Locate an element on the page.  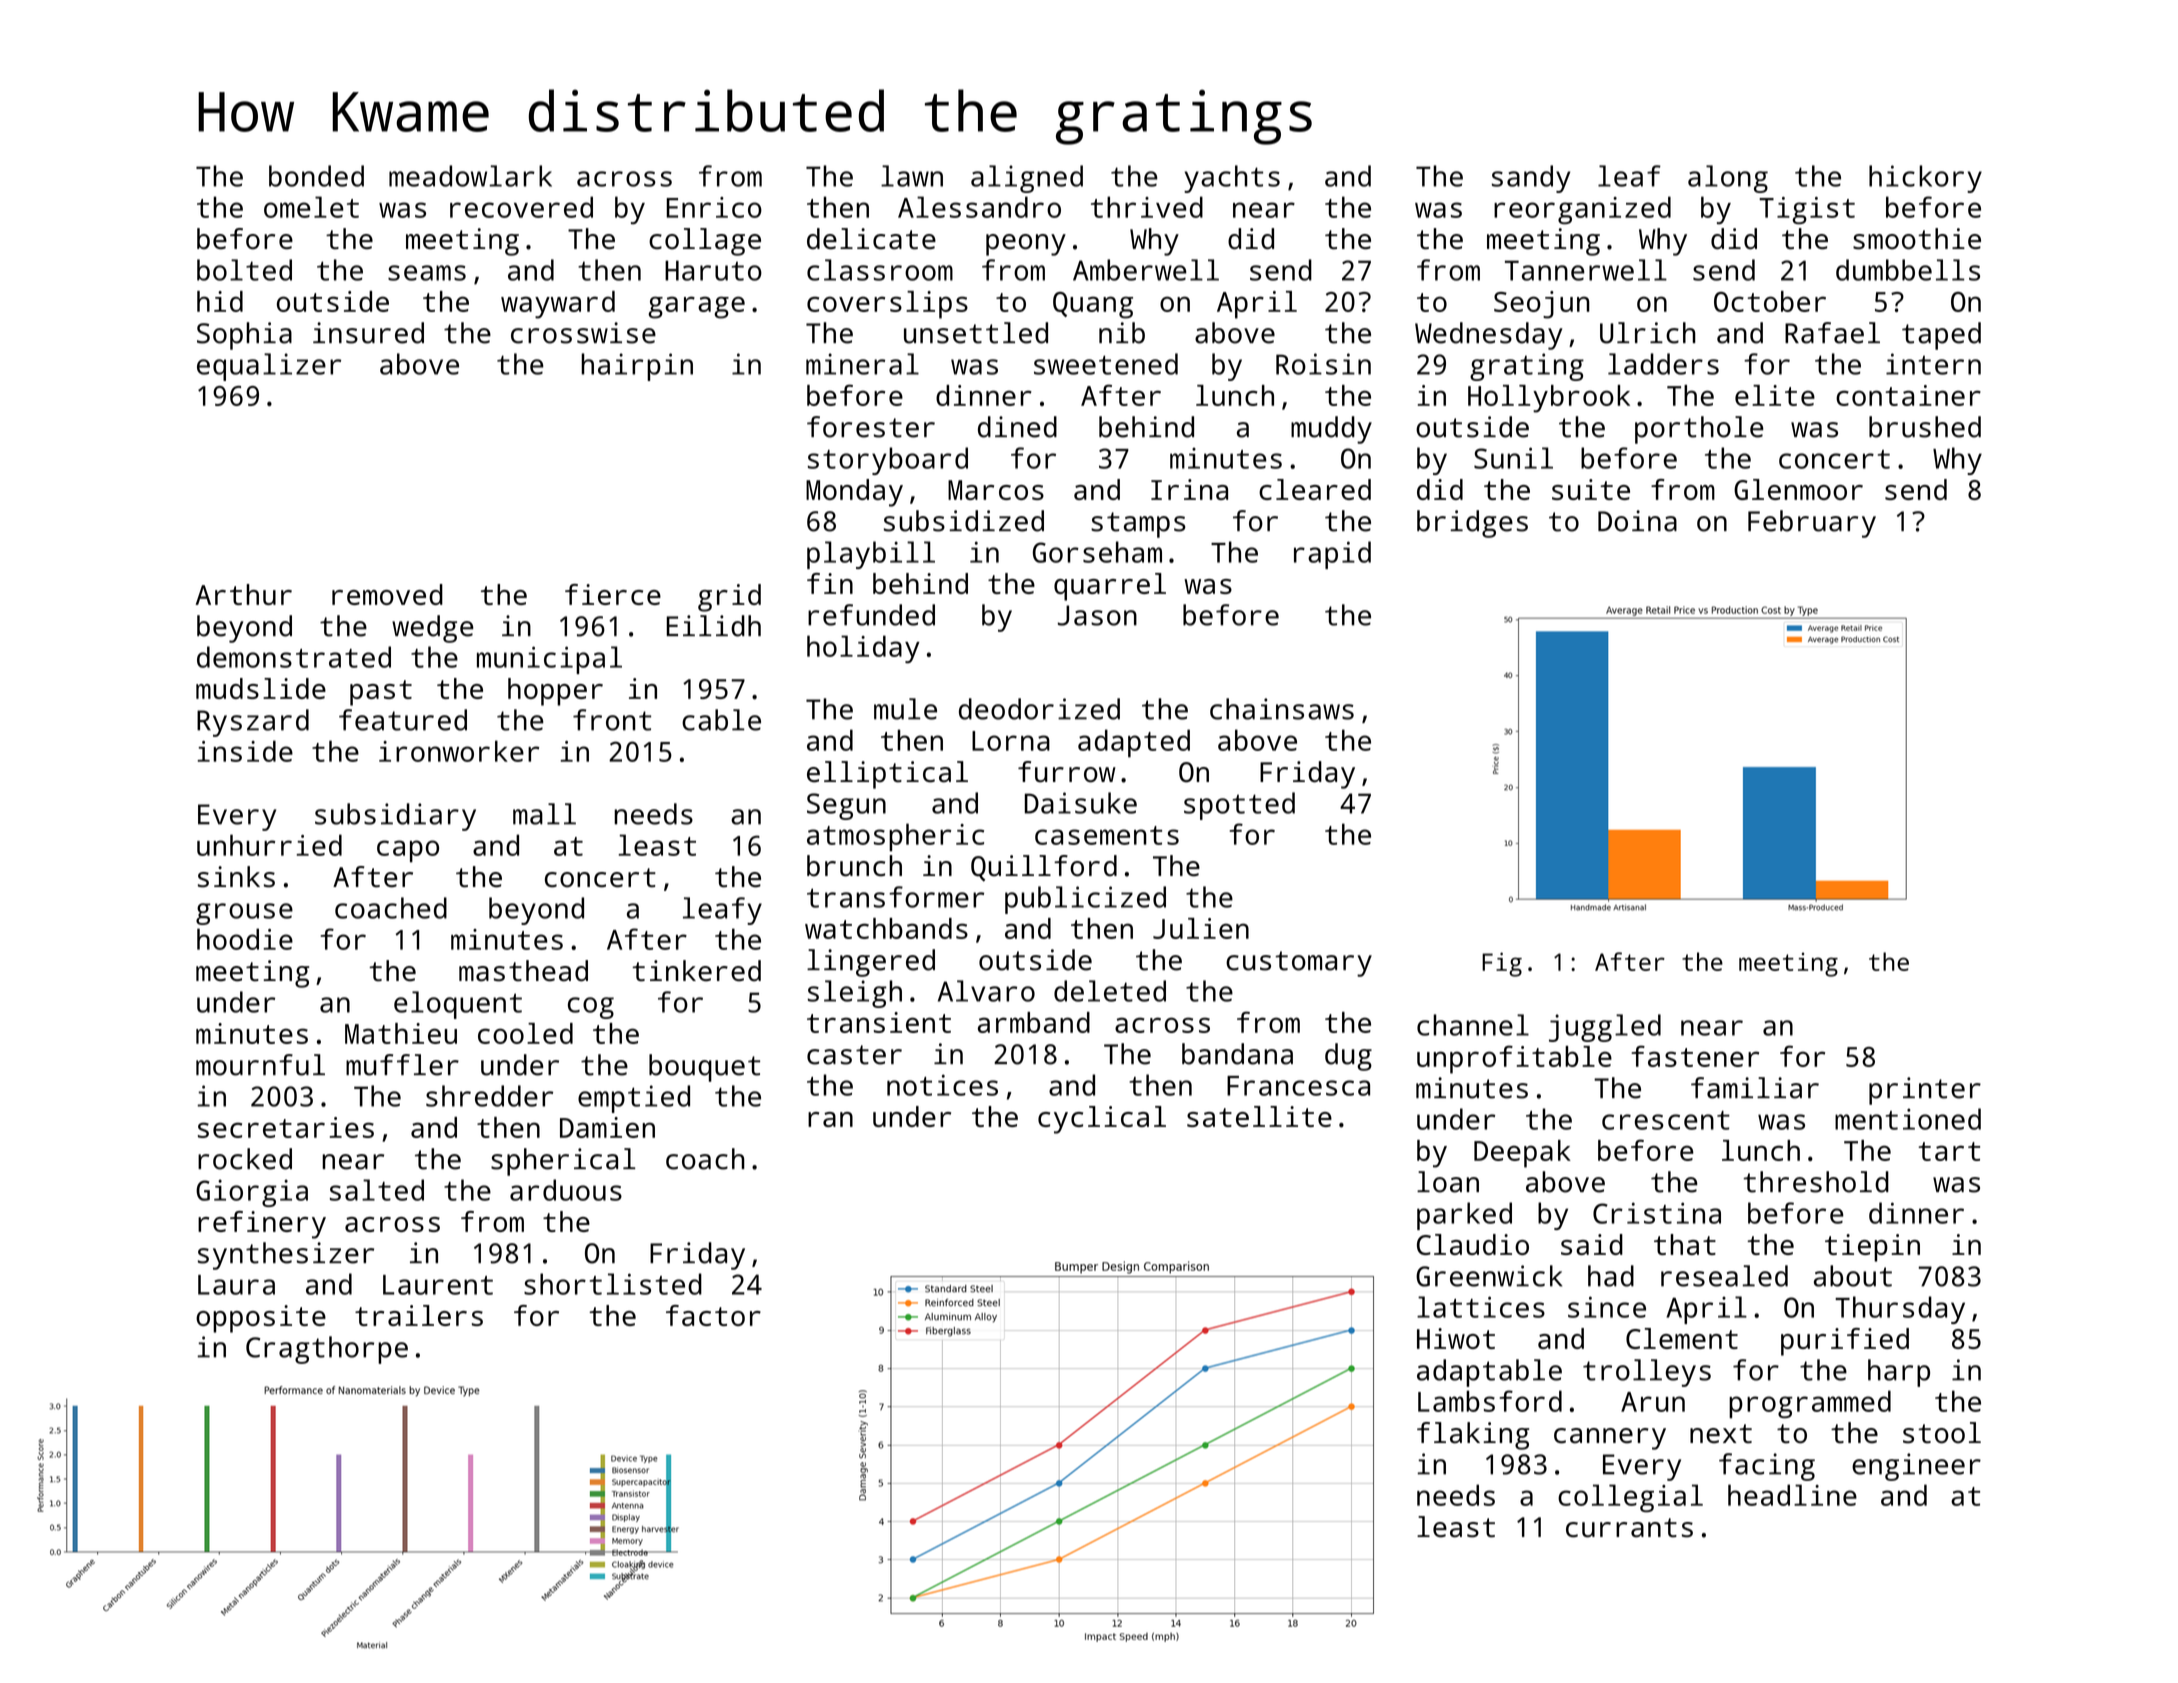
Ulrich is located at coordinates (1648, 333).
